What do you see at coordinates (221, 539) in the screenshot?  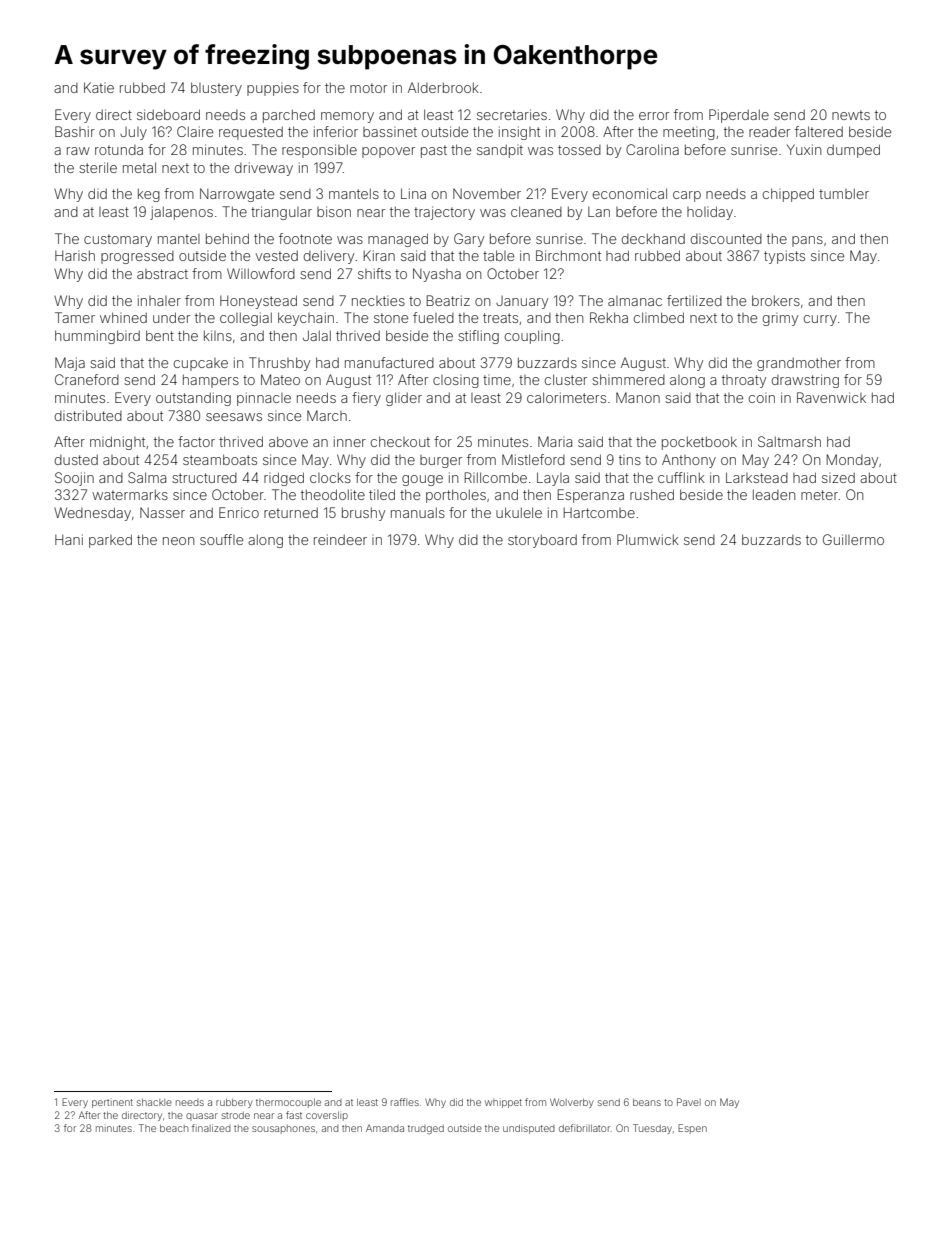 I see `souffle` at bounding box center [221, 539].
